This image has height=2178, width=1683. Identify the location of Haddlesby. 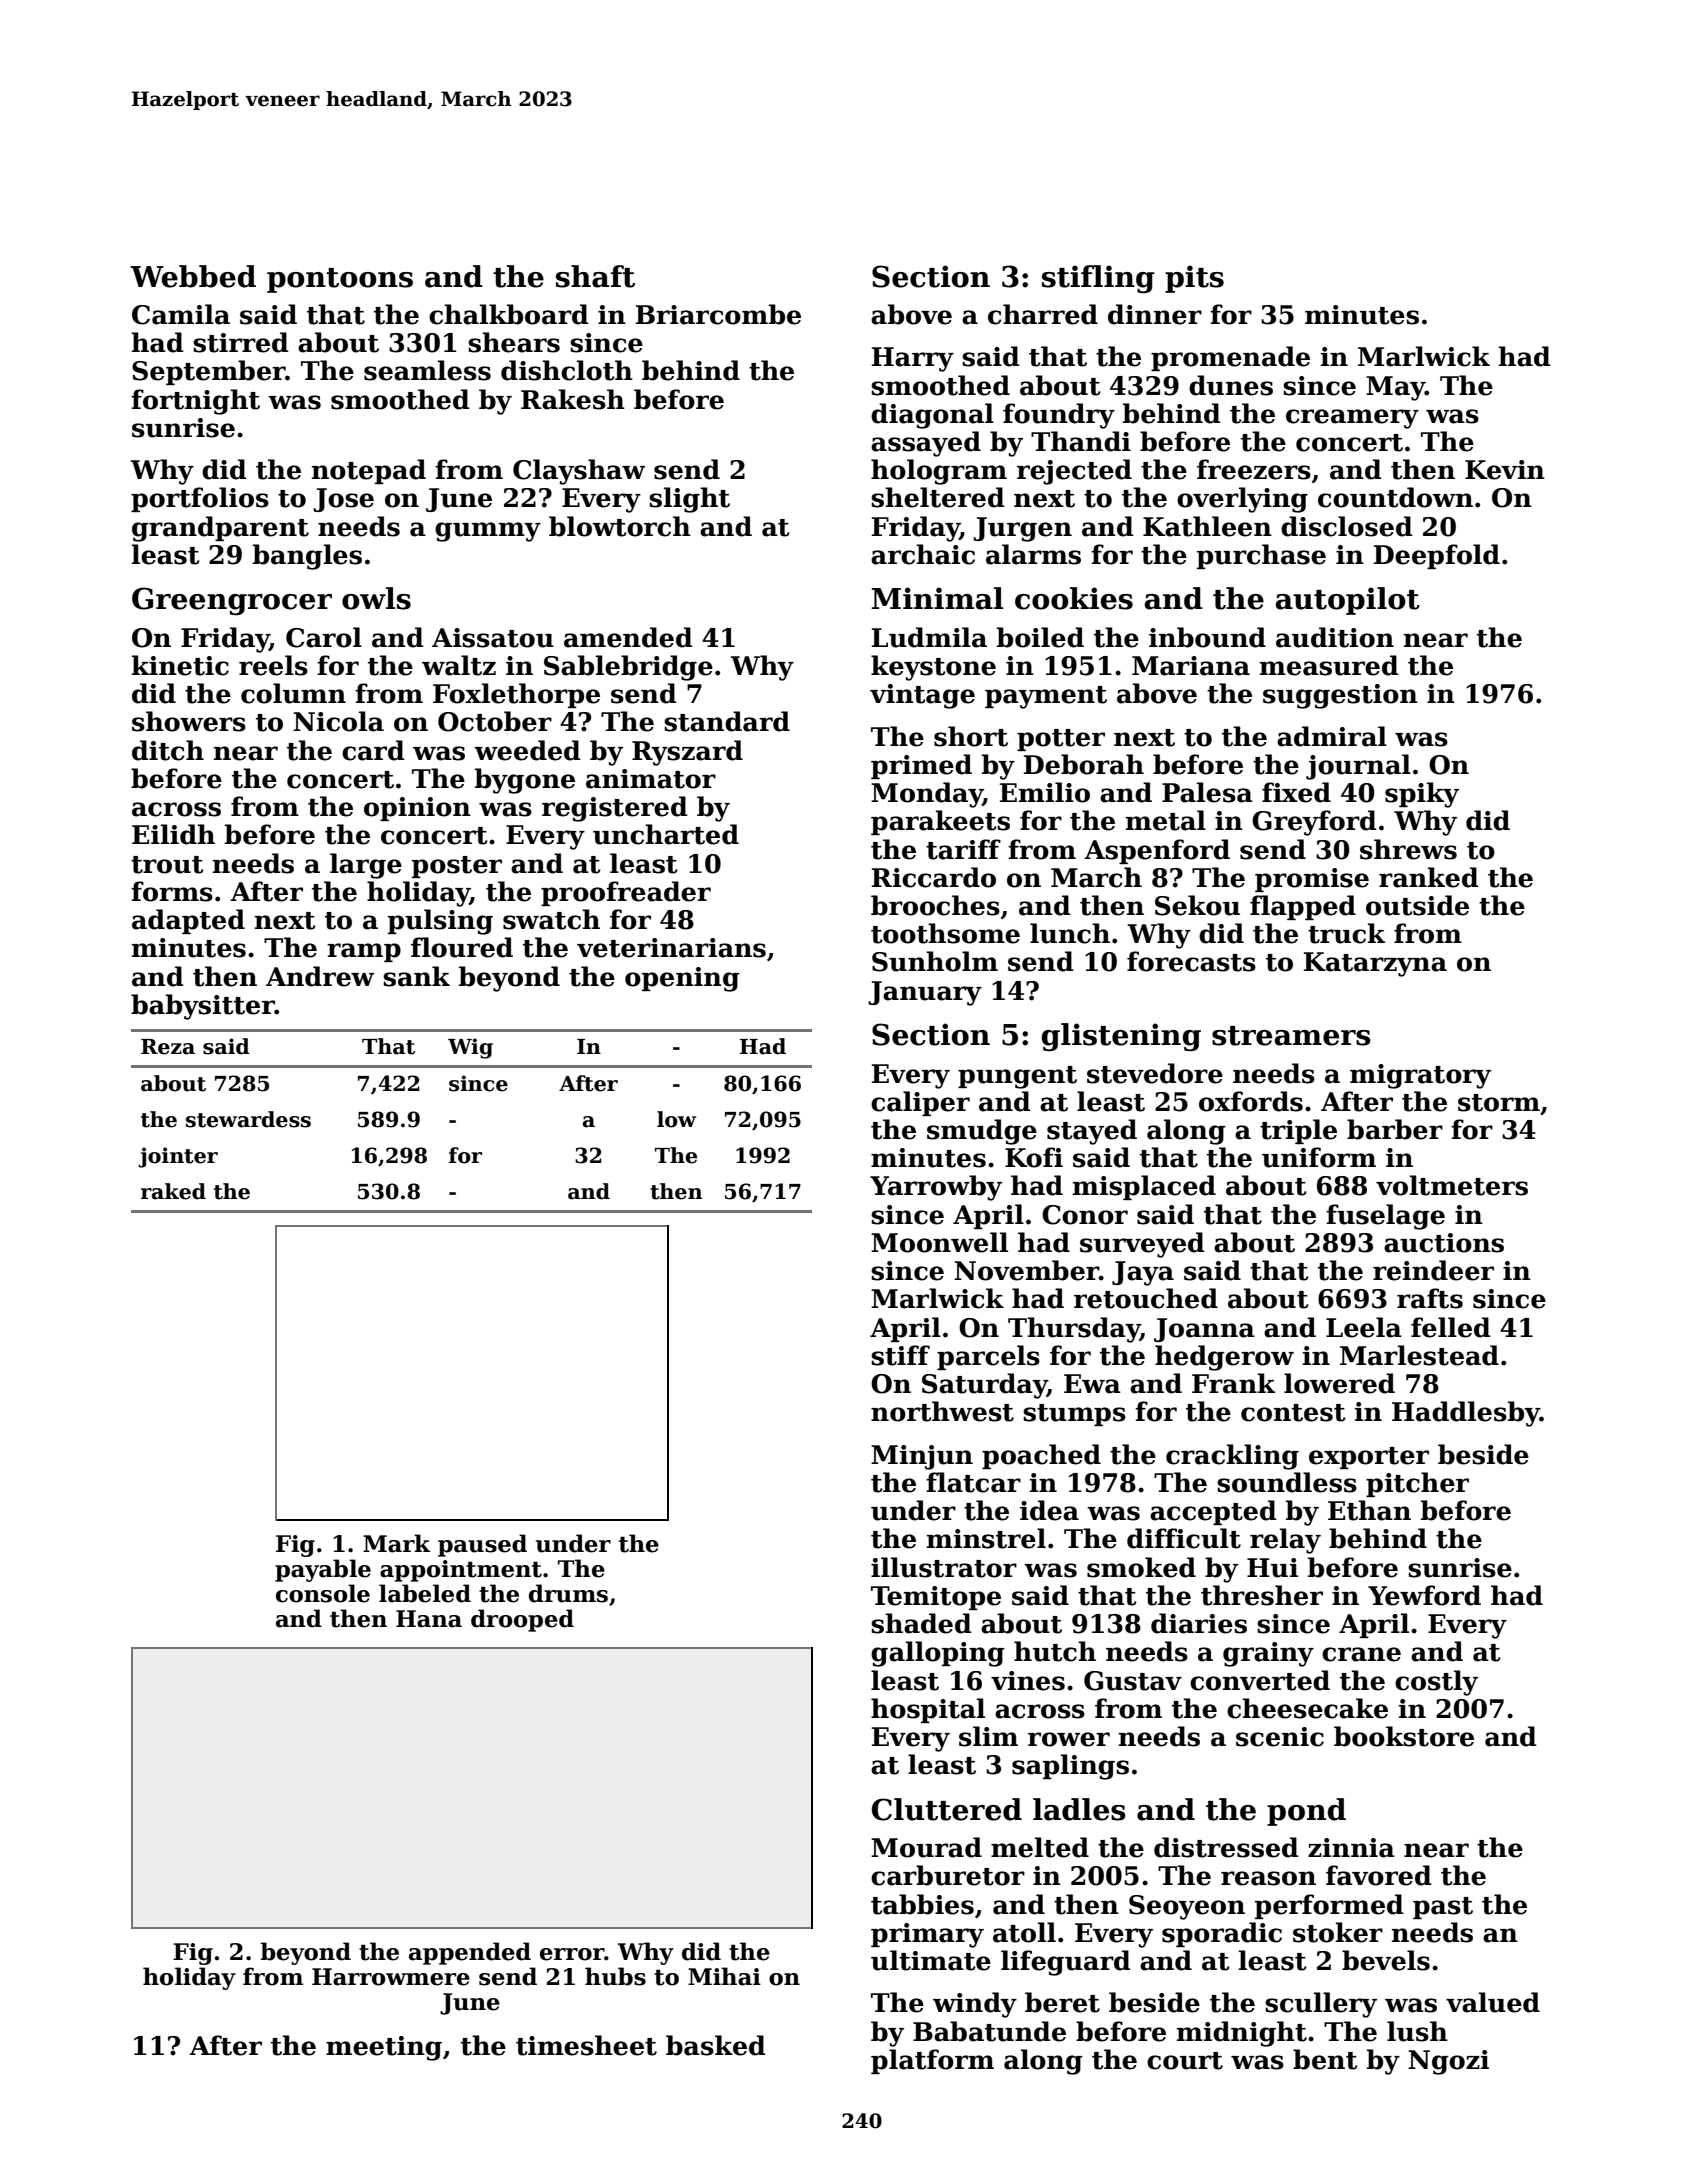
(1466, 1414).
